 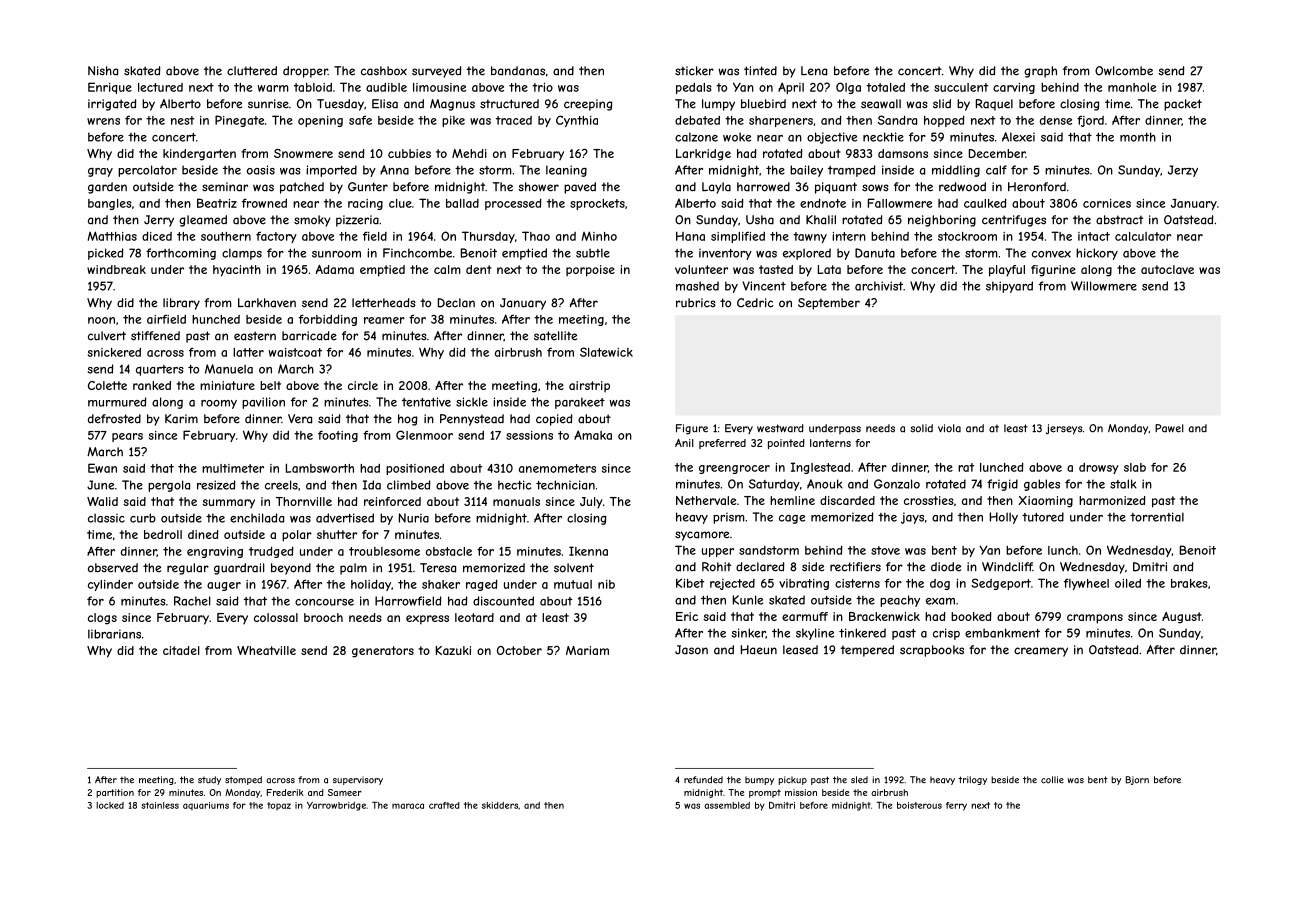 I want to click on Wheatville, so click(x=266, y=650).
